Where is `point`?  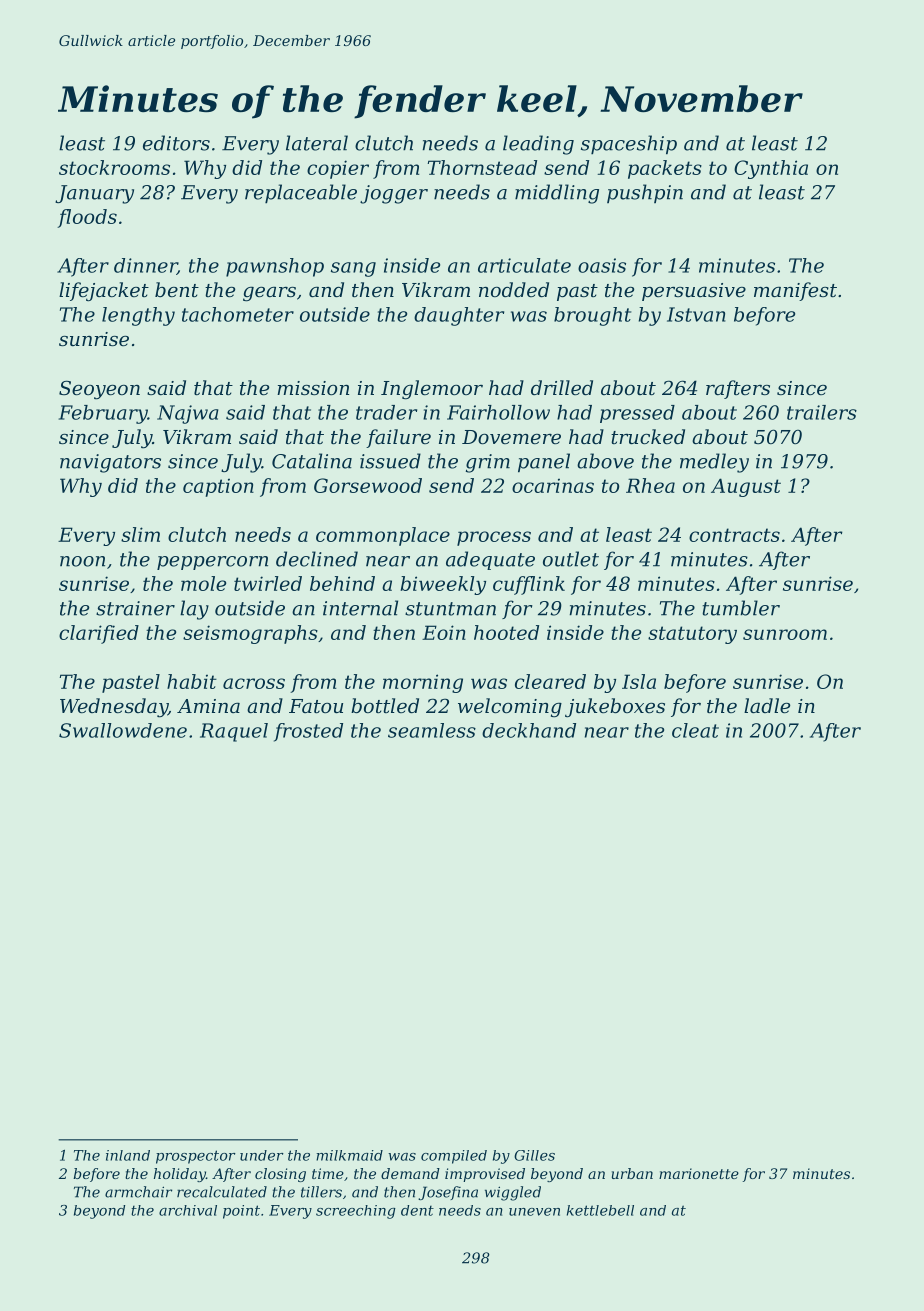 point is located at coordinates (241, 1212).
